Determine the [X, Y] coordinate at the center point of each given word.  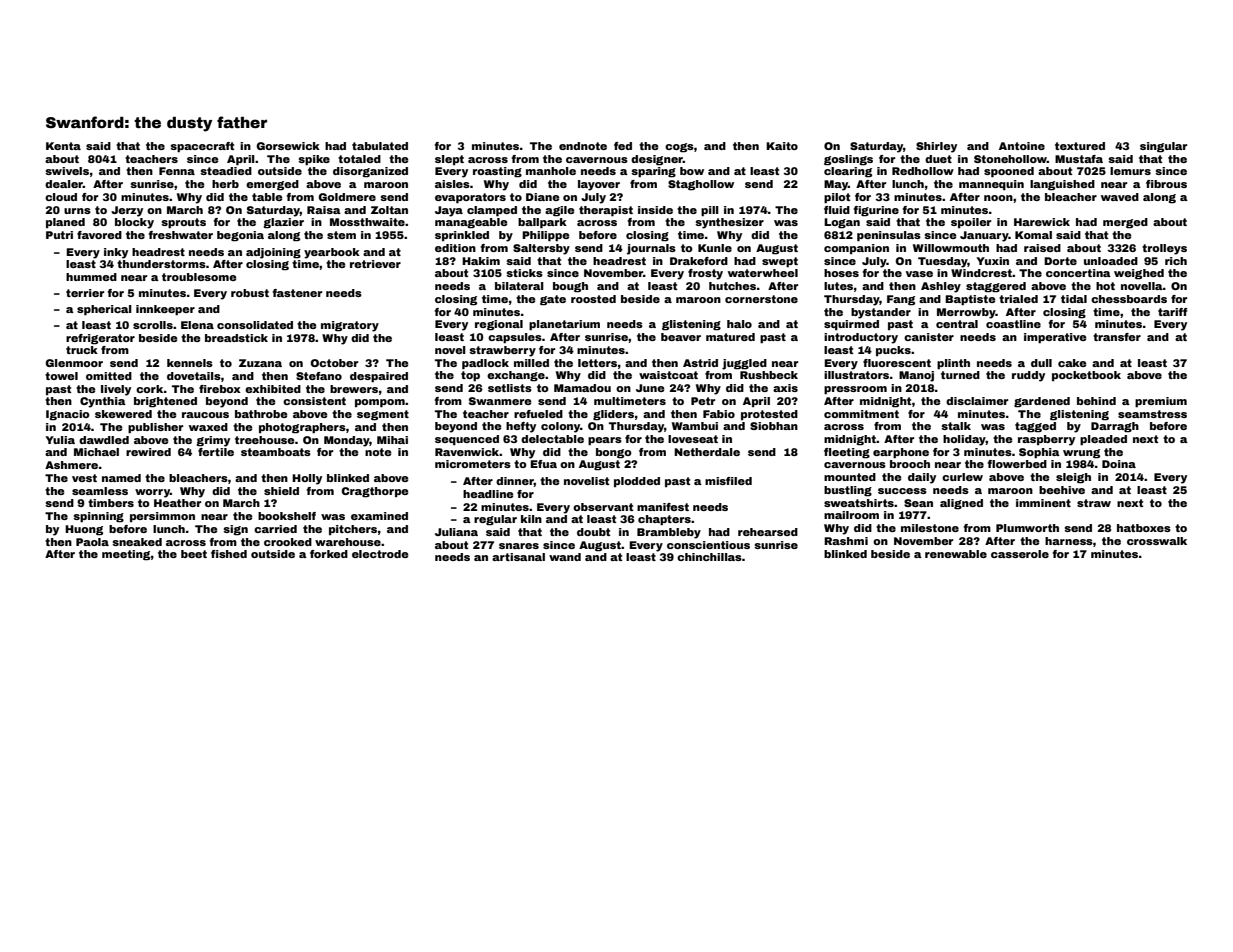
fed [623, 146]
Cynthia [103, 402]
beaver [681, 337]
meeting [126, 555]
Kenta [63, 146]
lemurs [1130, 171]
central [957, 324]
